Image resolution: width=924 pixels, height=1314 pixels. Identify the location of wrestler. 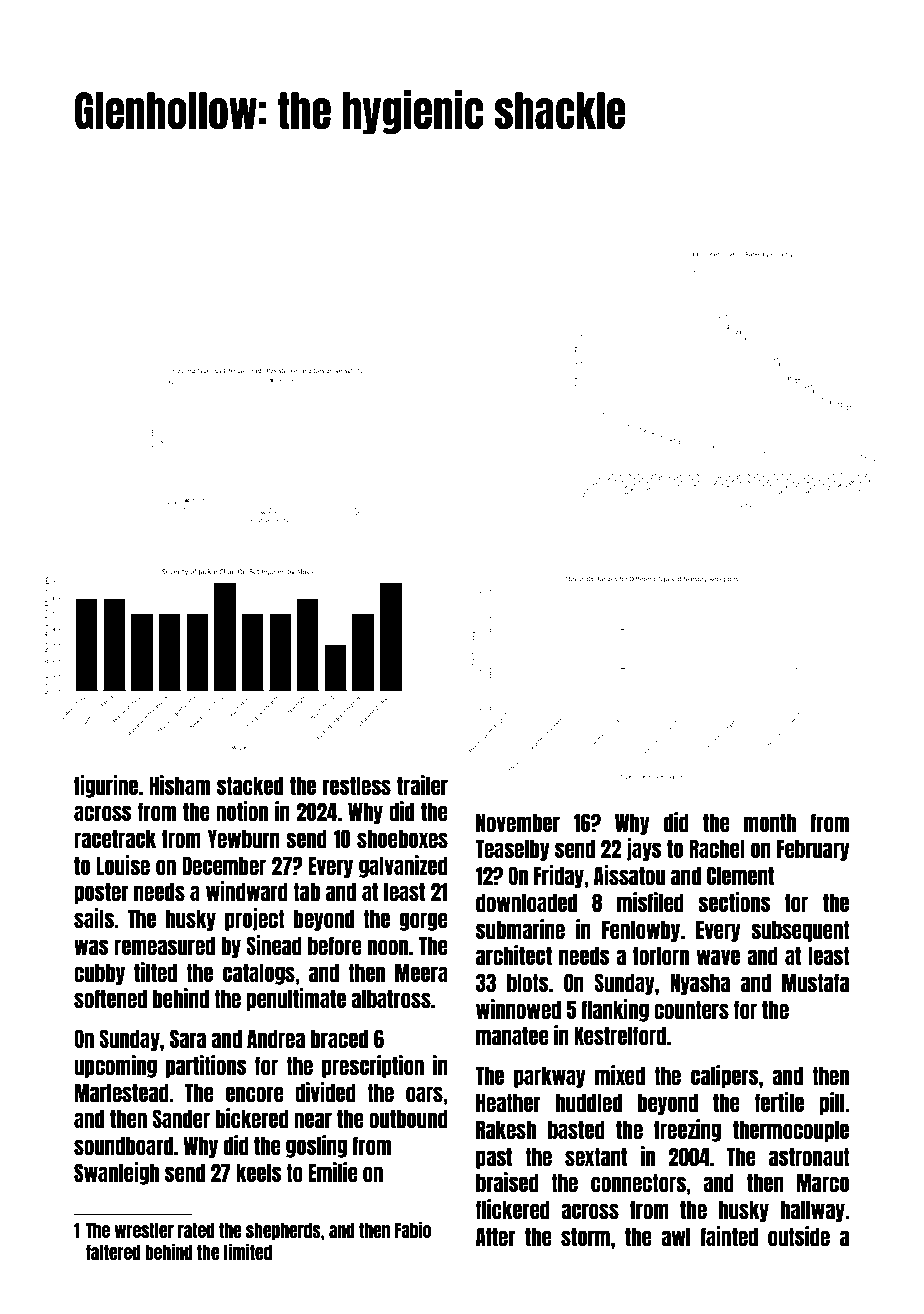
(144, 1230).
